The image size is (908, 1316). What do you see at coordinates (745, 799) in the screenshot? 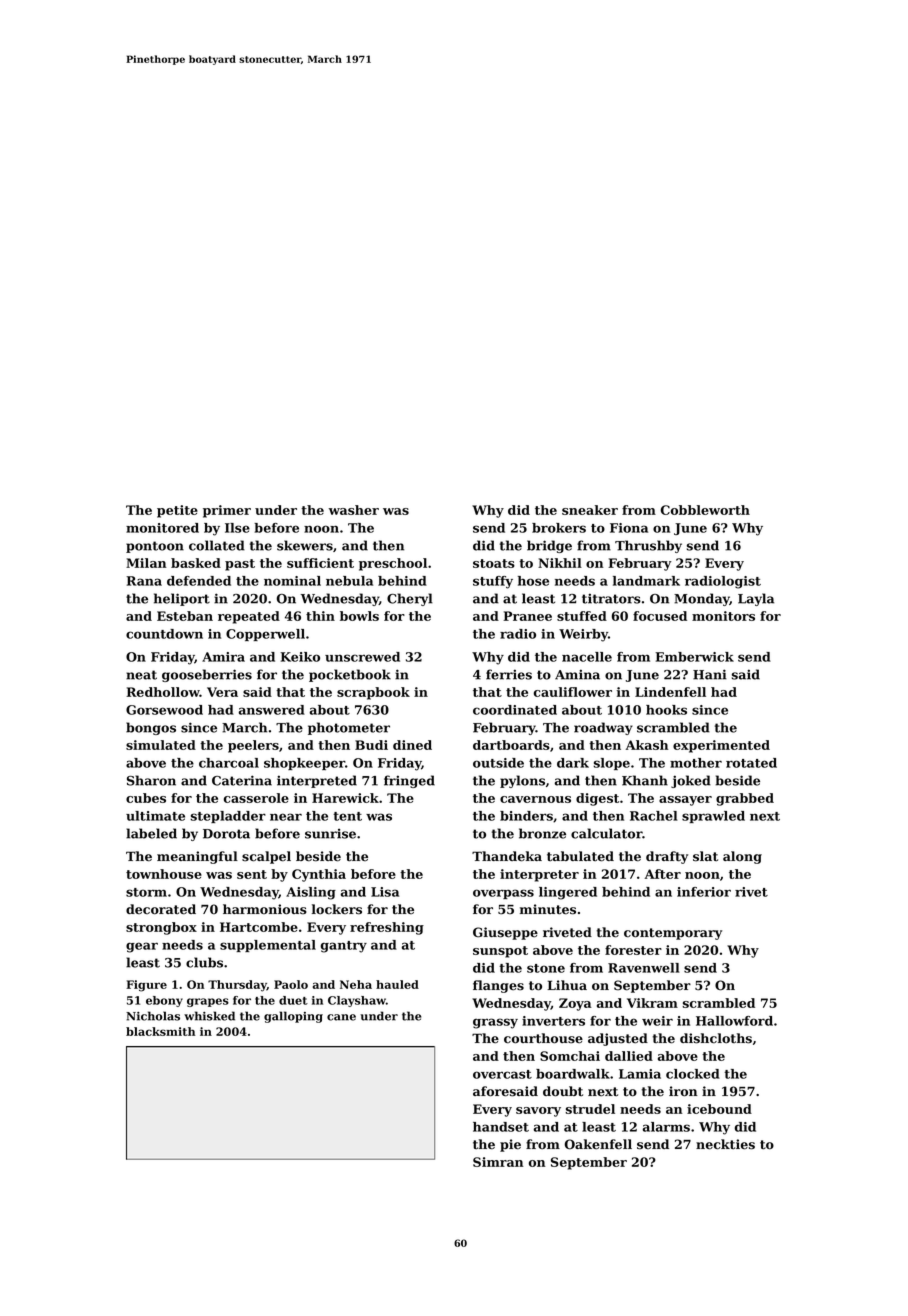
I see `grabbed` at bounding box center [745, 799].
